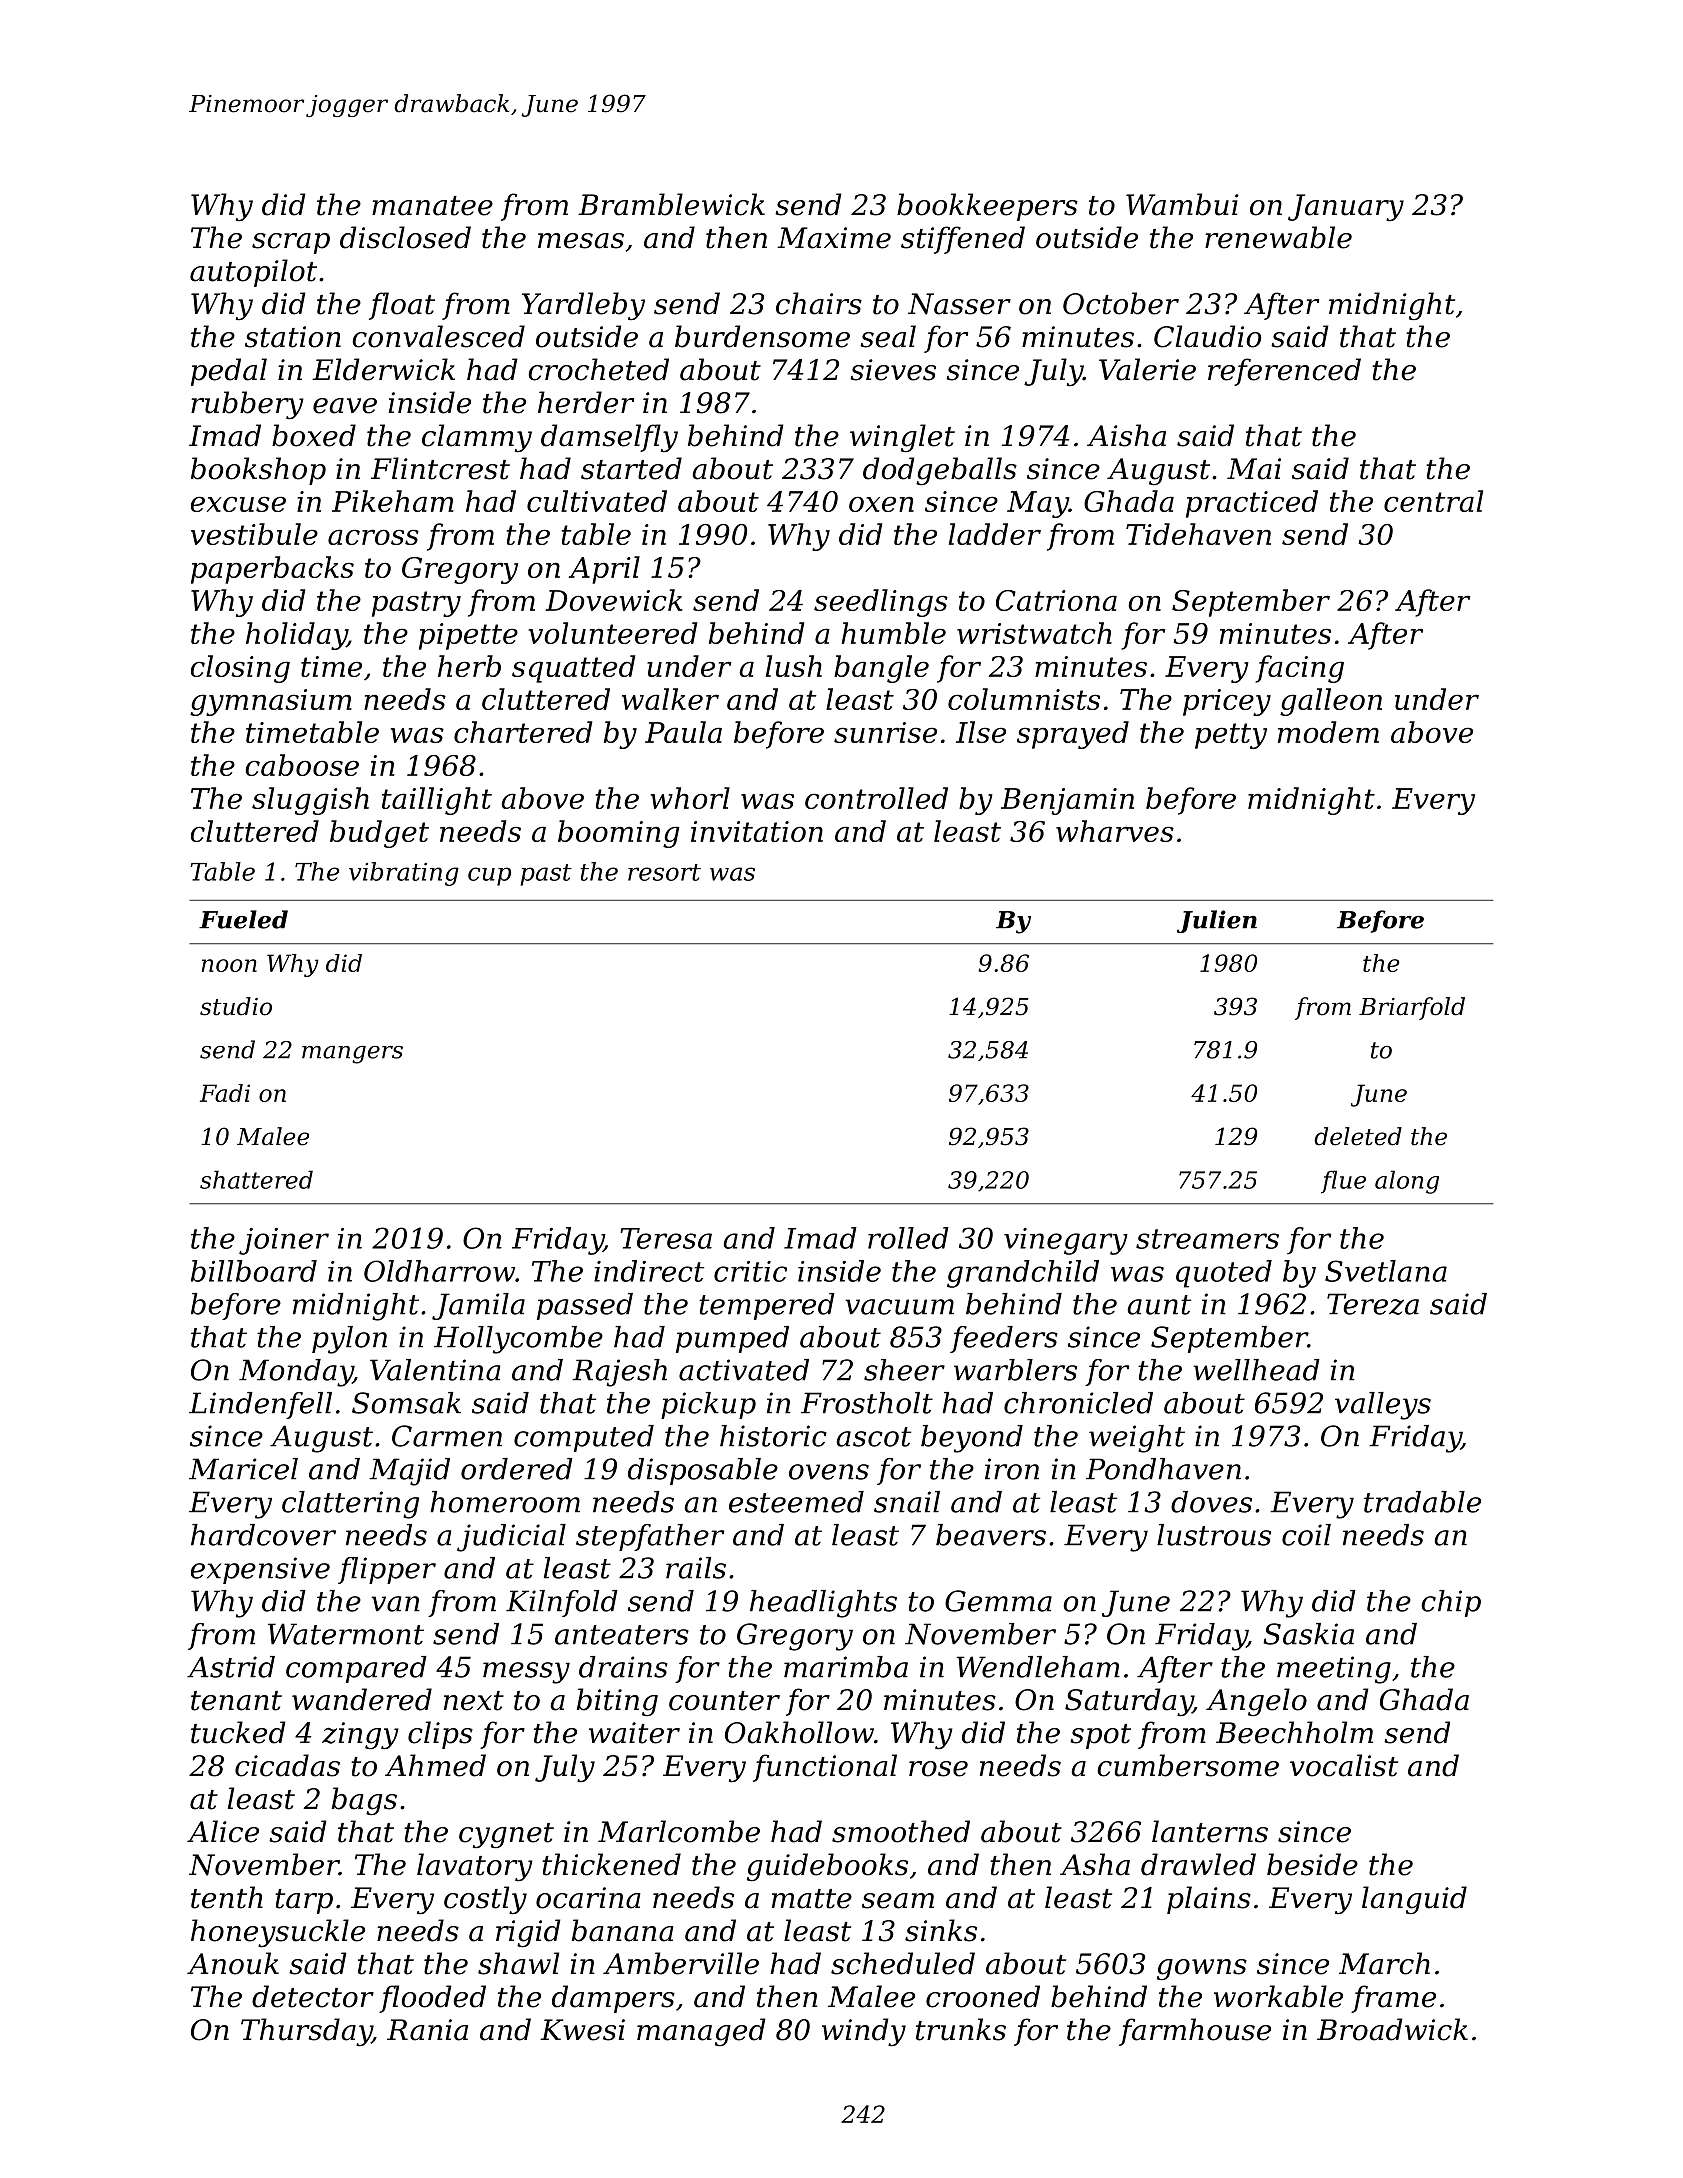  Describe the element at coordinates (518, 1340) in the screenshot. I see `Hollycombe` at that location.
